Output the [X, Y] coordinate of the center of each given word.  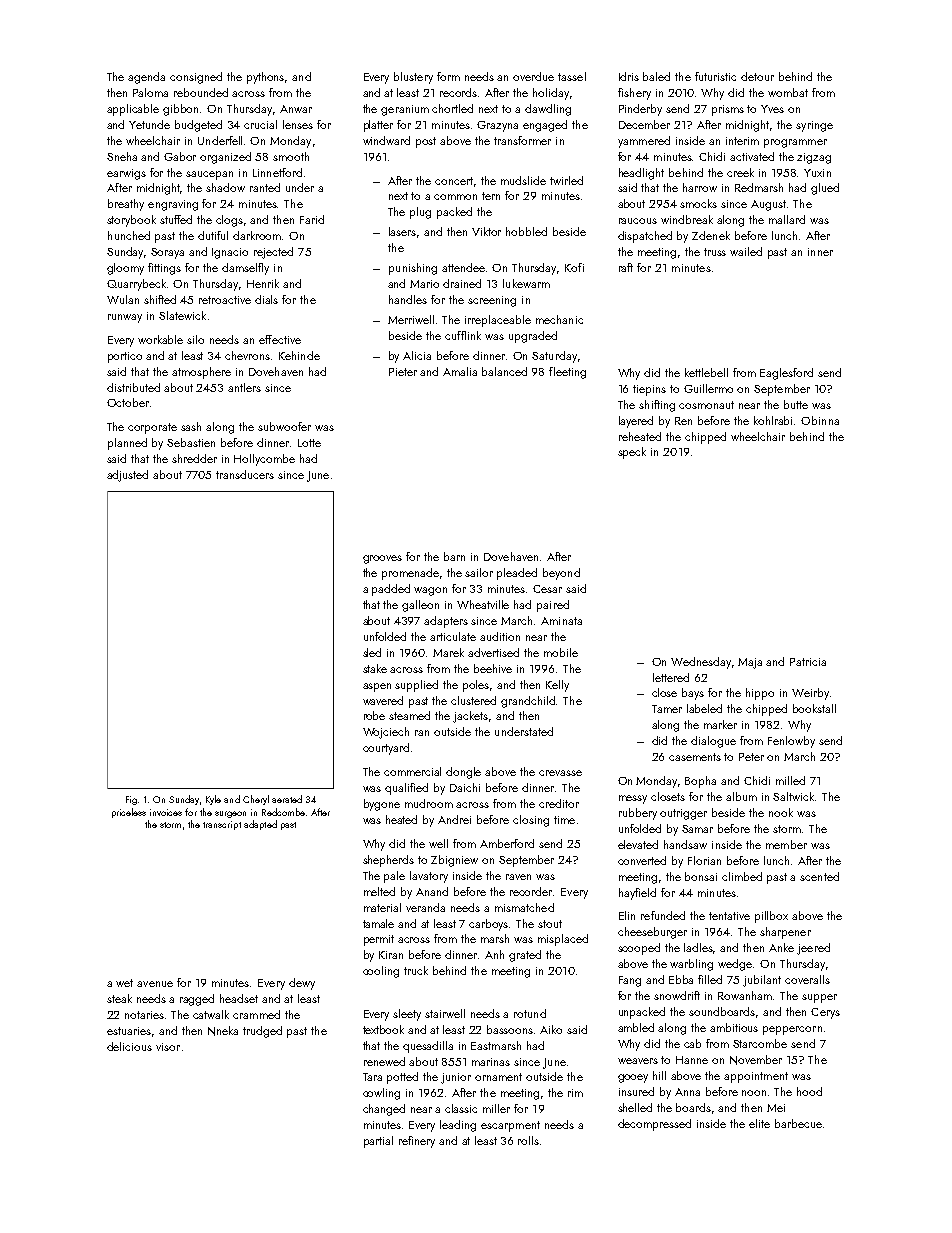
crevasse [560, 773]
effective [280, 339]
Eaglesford [786, 374]
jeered [813, 949]
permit [379, 940]
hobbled [526, 231]
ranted [265, 187]
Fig [131, 800]
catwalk [211, 1014]
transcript [222, 825]
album [741, 796]
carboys [489, 925]
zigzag [814, 158]
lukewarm [526, 283]
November [756, 1060]
